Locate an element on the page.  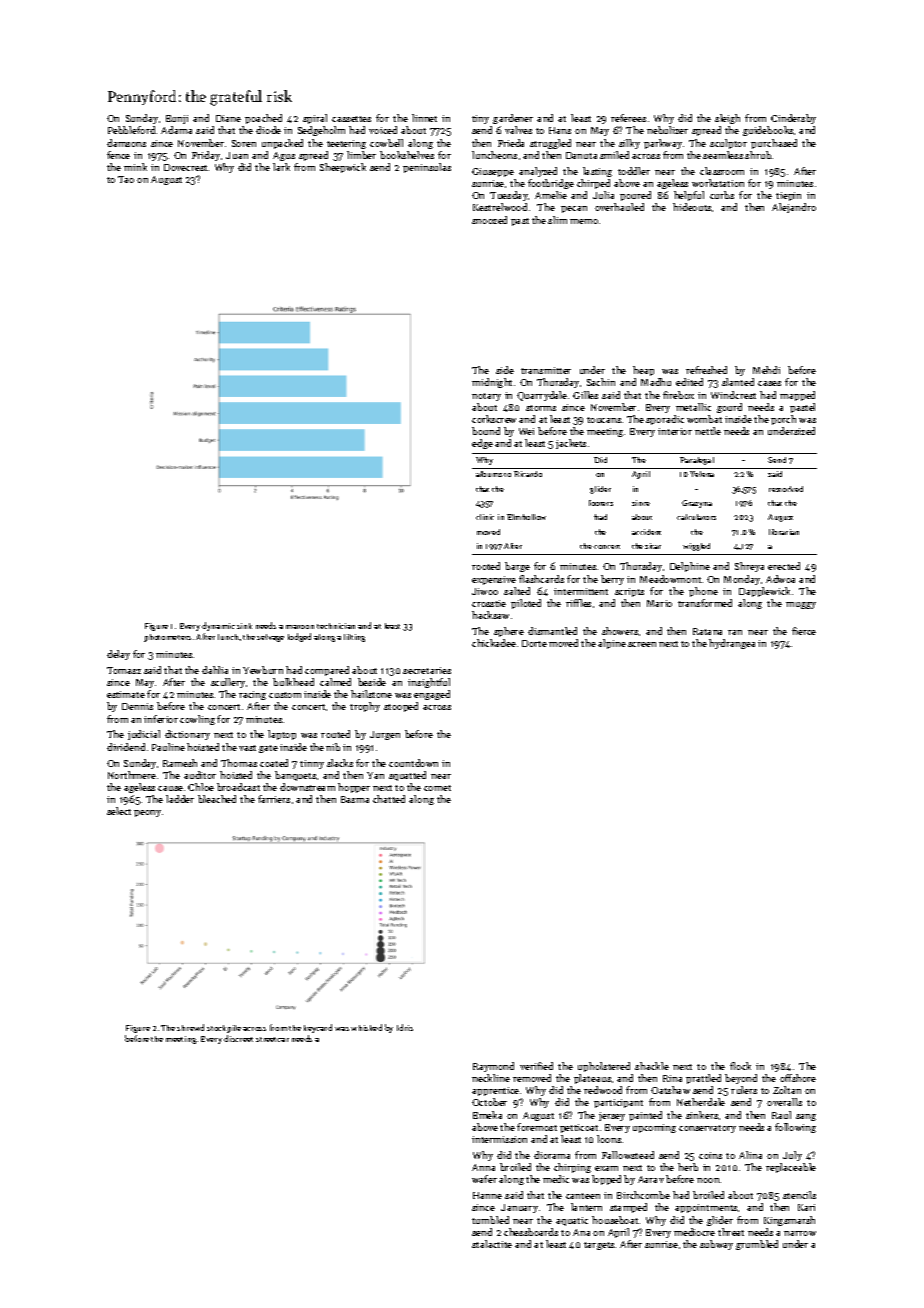
dynamic is located at coordinates (218, 626).
